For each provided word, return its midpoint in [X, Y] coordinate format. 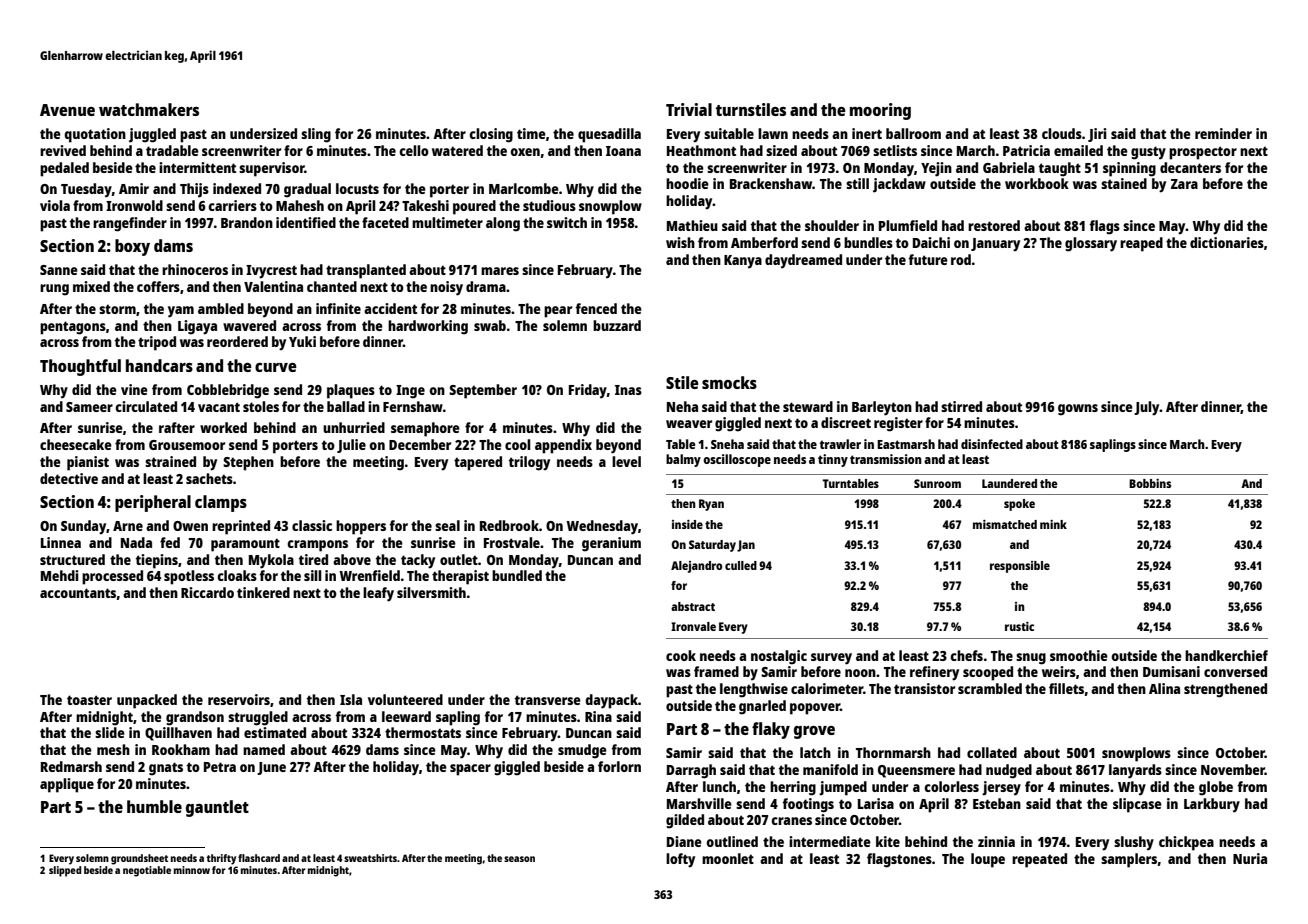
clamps [221, 503]
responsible [1020, 567]
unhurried [354, 427]
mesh [113, 749]
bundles [868, 242]
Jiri [1097, 135]
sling [316, 135]
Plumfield [908, 225]
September [483, 391]
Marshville [699, 803]
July [1147, 408]
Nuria [1250, 858]
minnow [192, 870]
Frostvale [512, 542]
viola [55, 205]
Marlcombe [524, 188]
